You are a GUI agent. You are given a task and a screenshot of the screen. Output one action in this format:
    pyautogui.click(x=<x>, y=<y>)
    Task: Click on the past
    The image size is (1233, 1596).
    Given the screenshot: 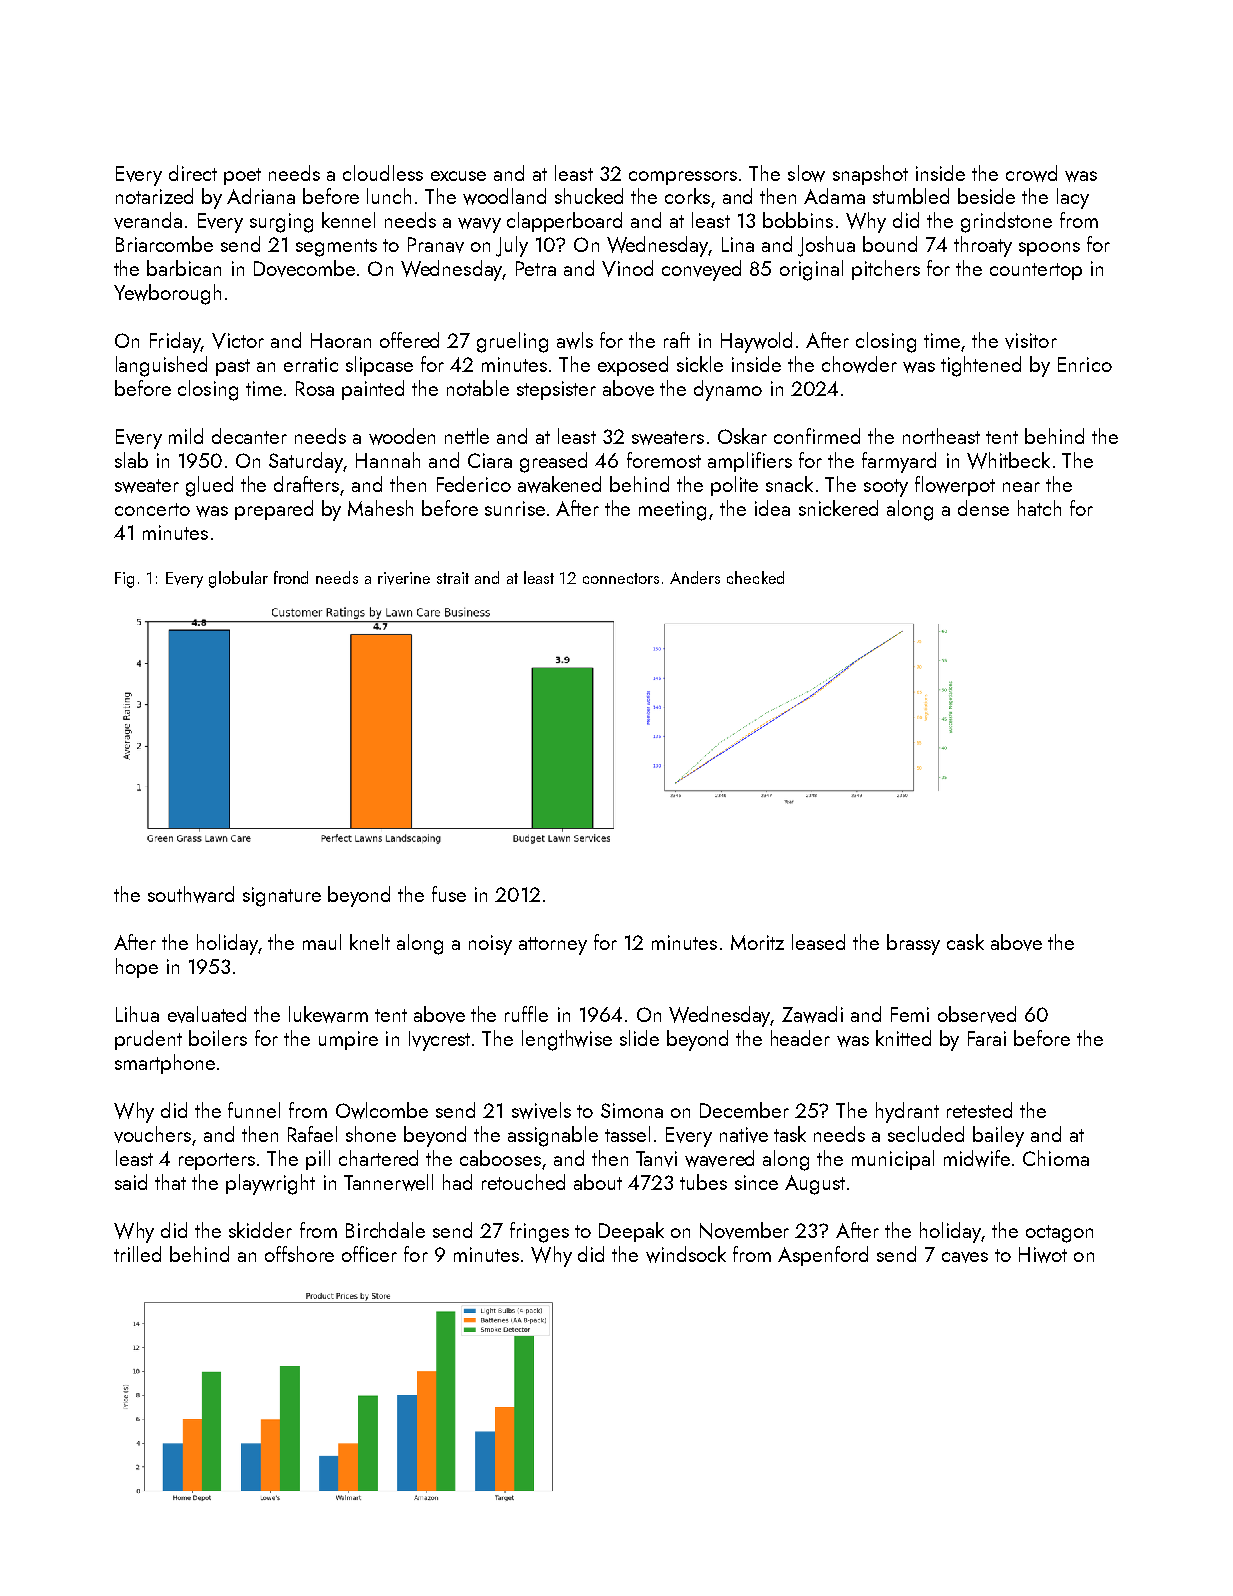 What is the action you would take?
    pyautogui.click(x=233, y=367)
